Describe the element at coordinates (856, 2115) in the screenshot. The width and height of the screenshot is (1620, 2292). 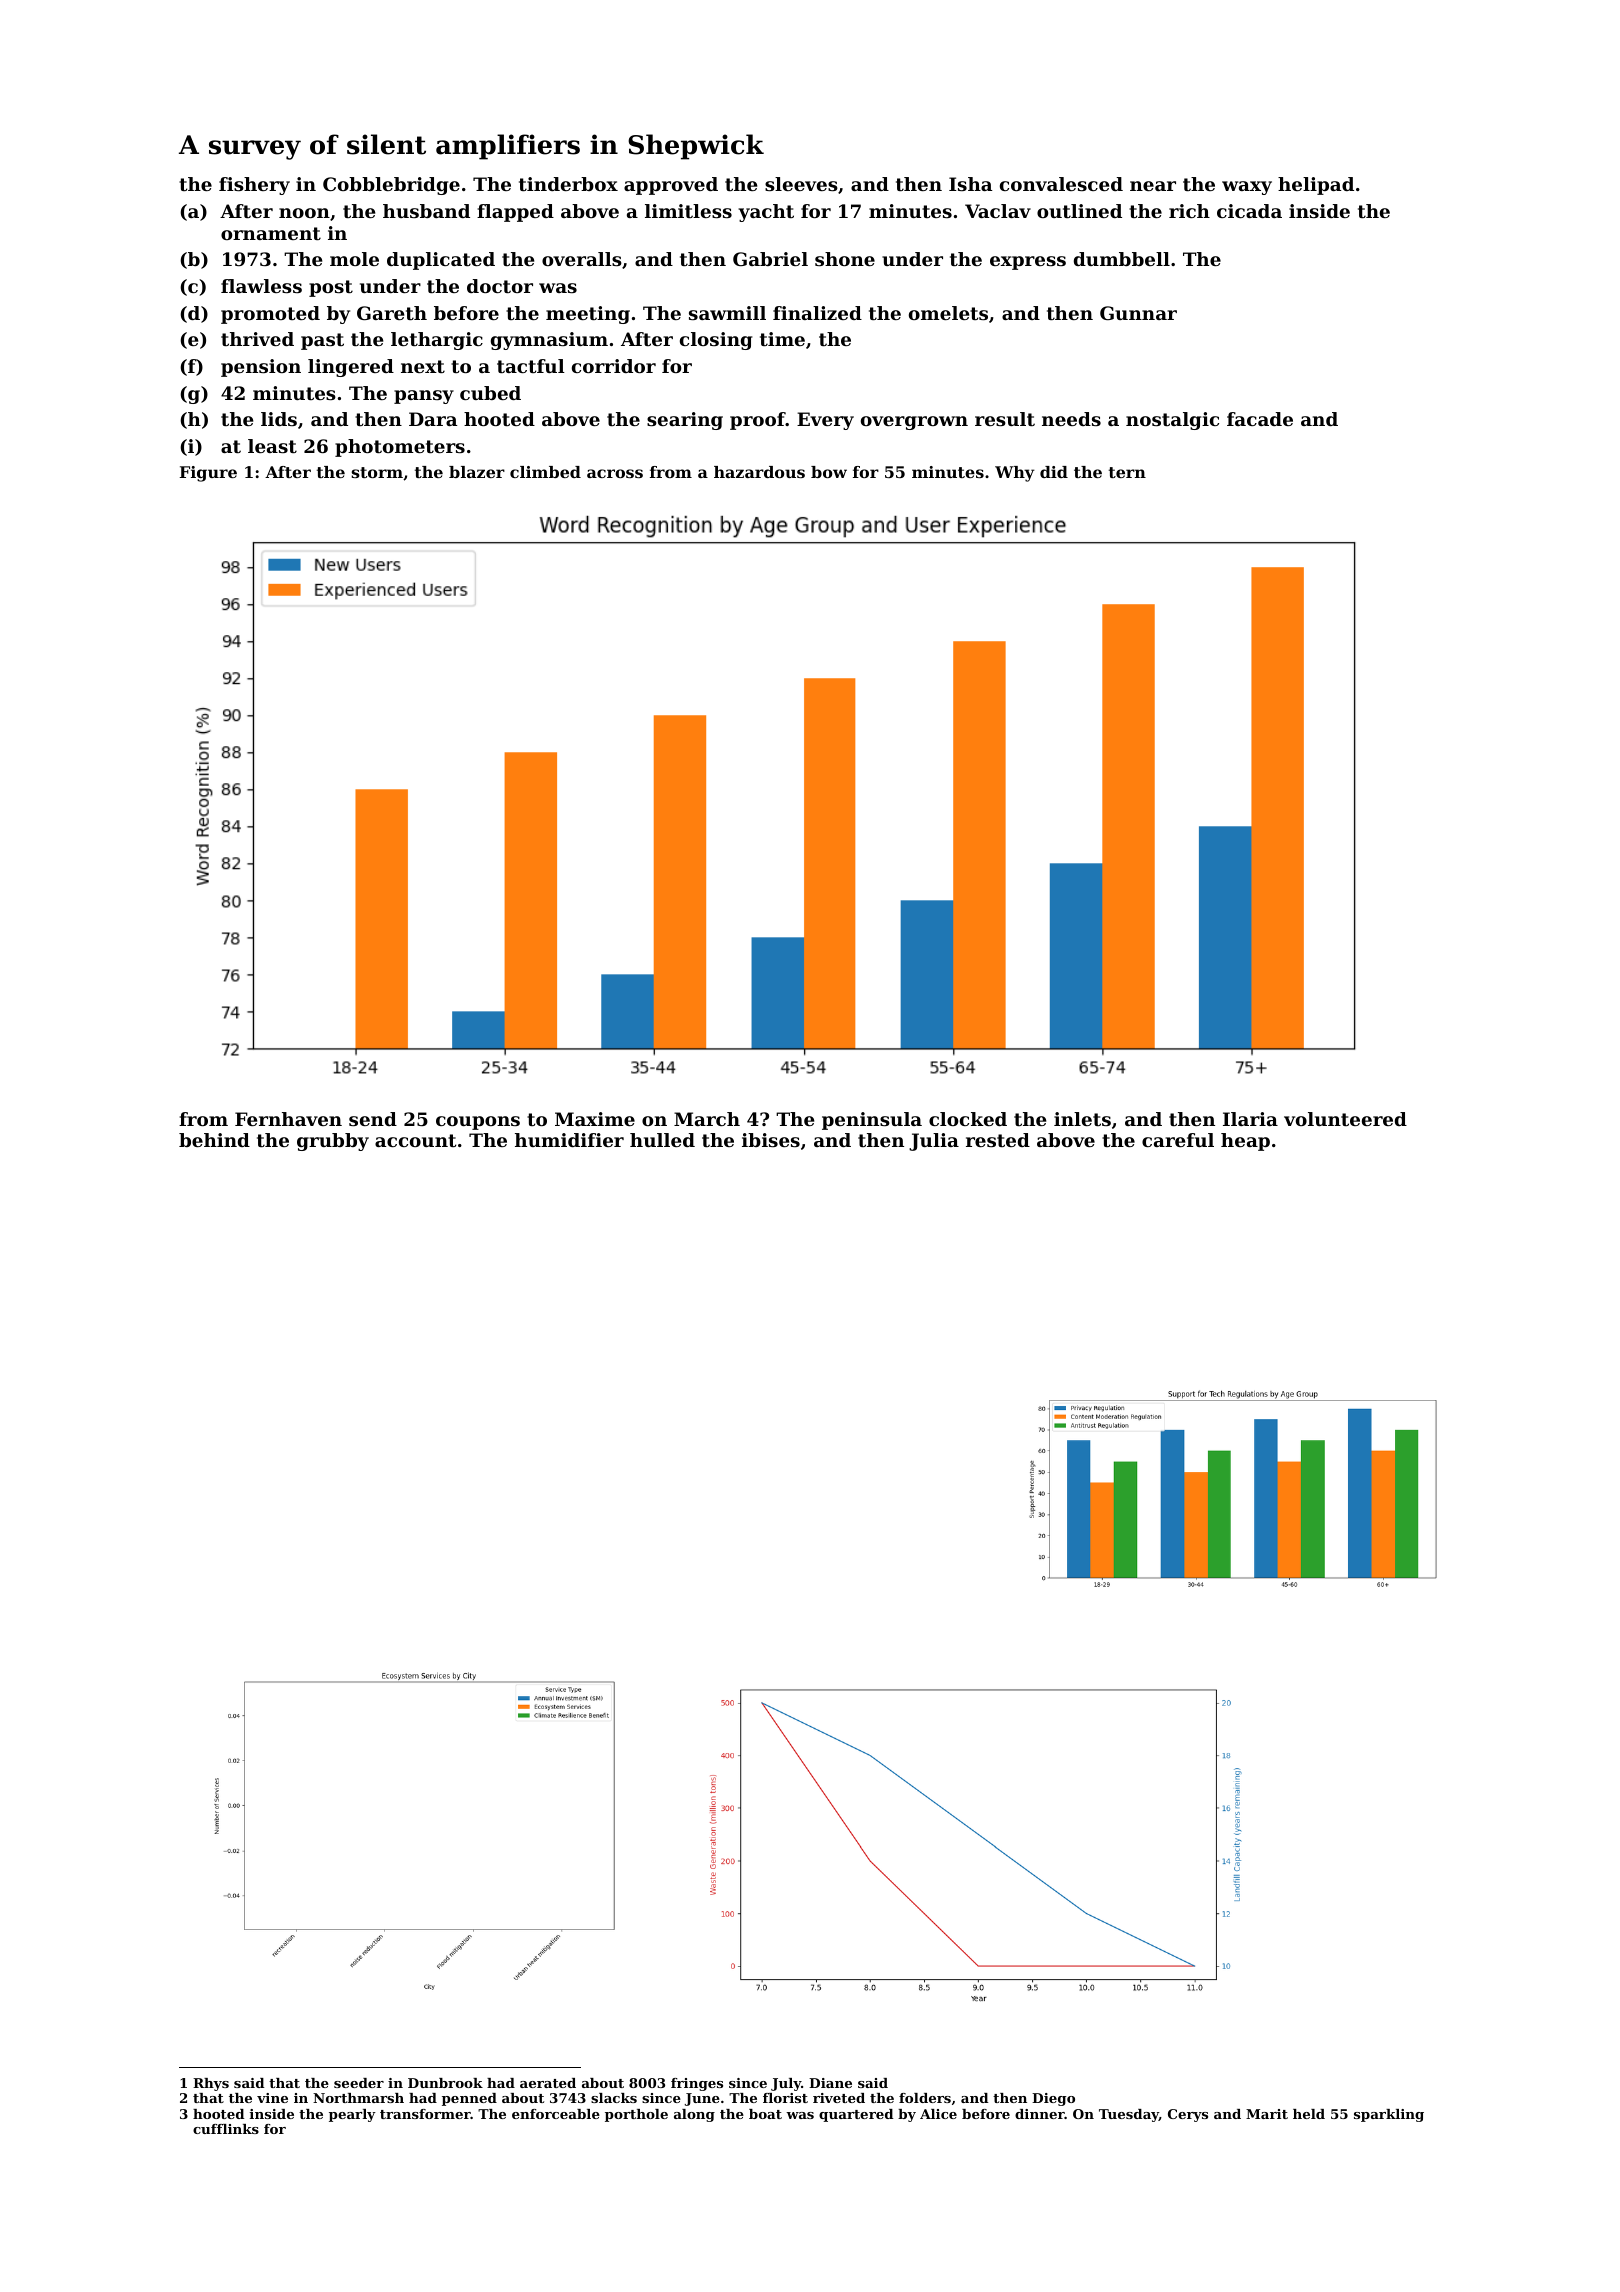
I see `quartered` at that location.
